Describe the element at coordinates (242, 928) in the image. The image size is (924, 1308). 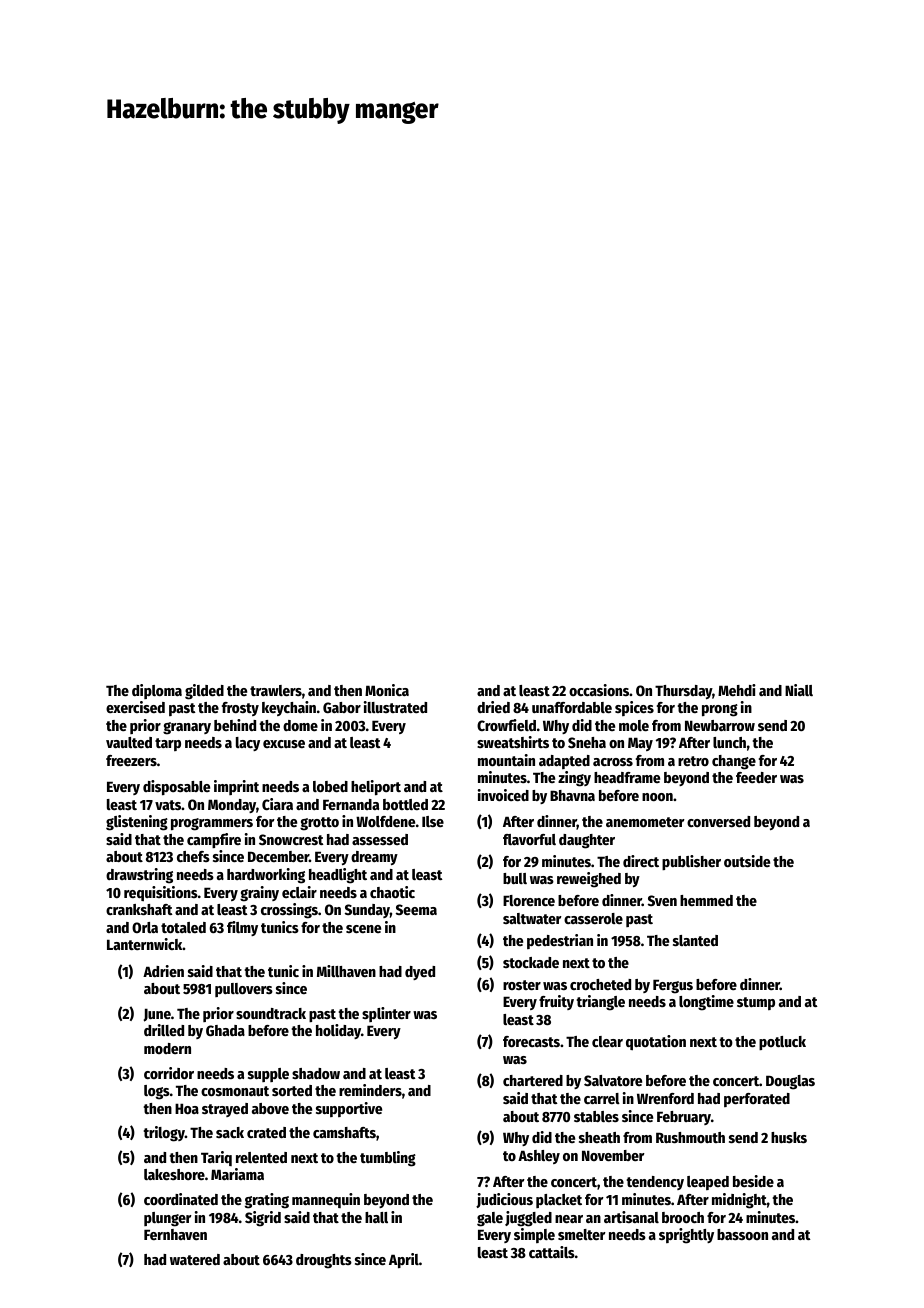
I see `filmy` at that location.
